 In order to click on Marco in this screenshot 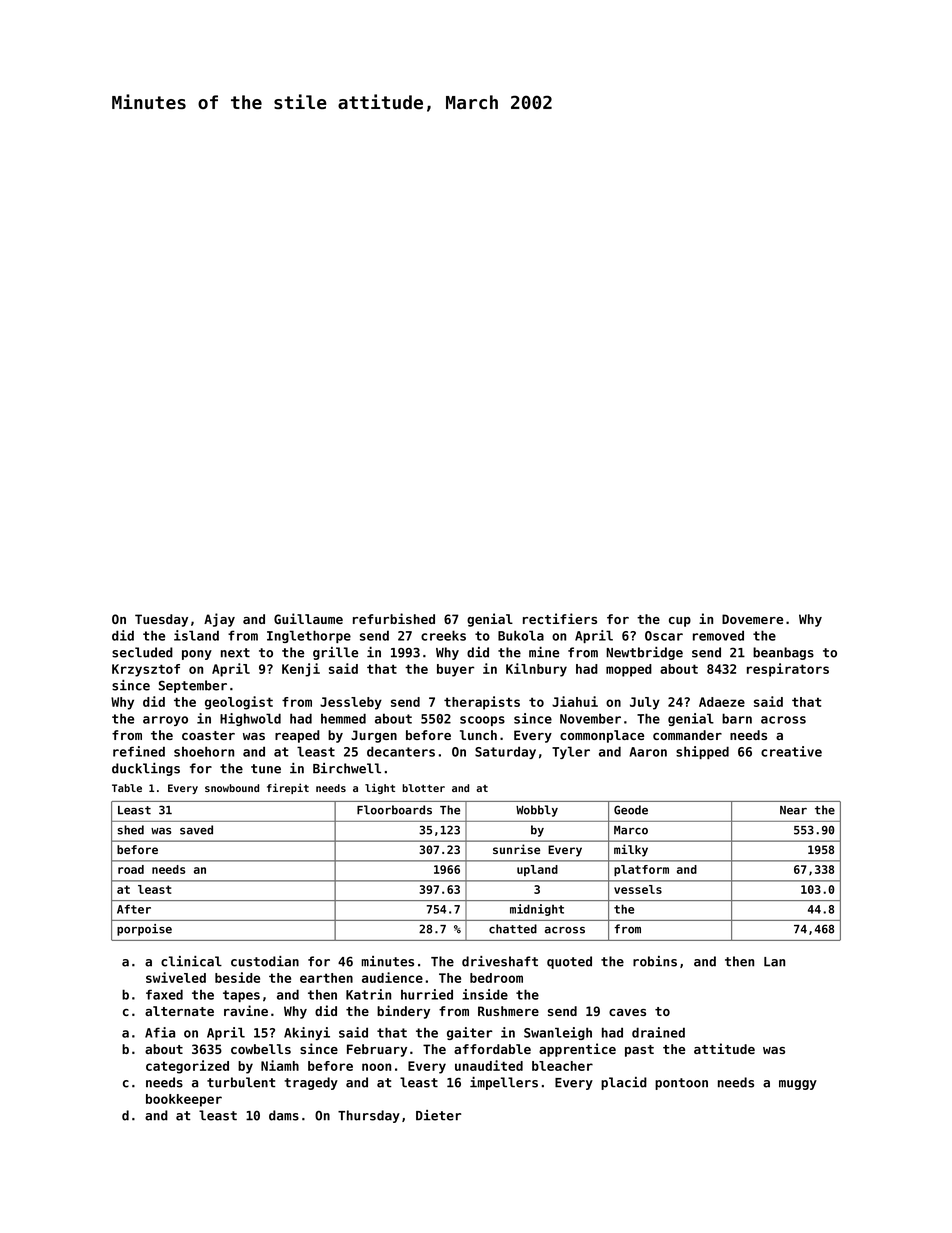, I will do `click(631, 830)`.
